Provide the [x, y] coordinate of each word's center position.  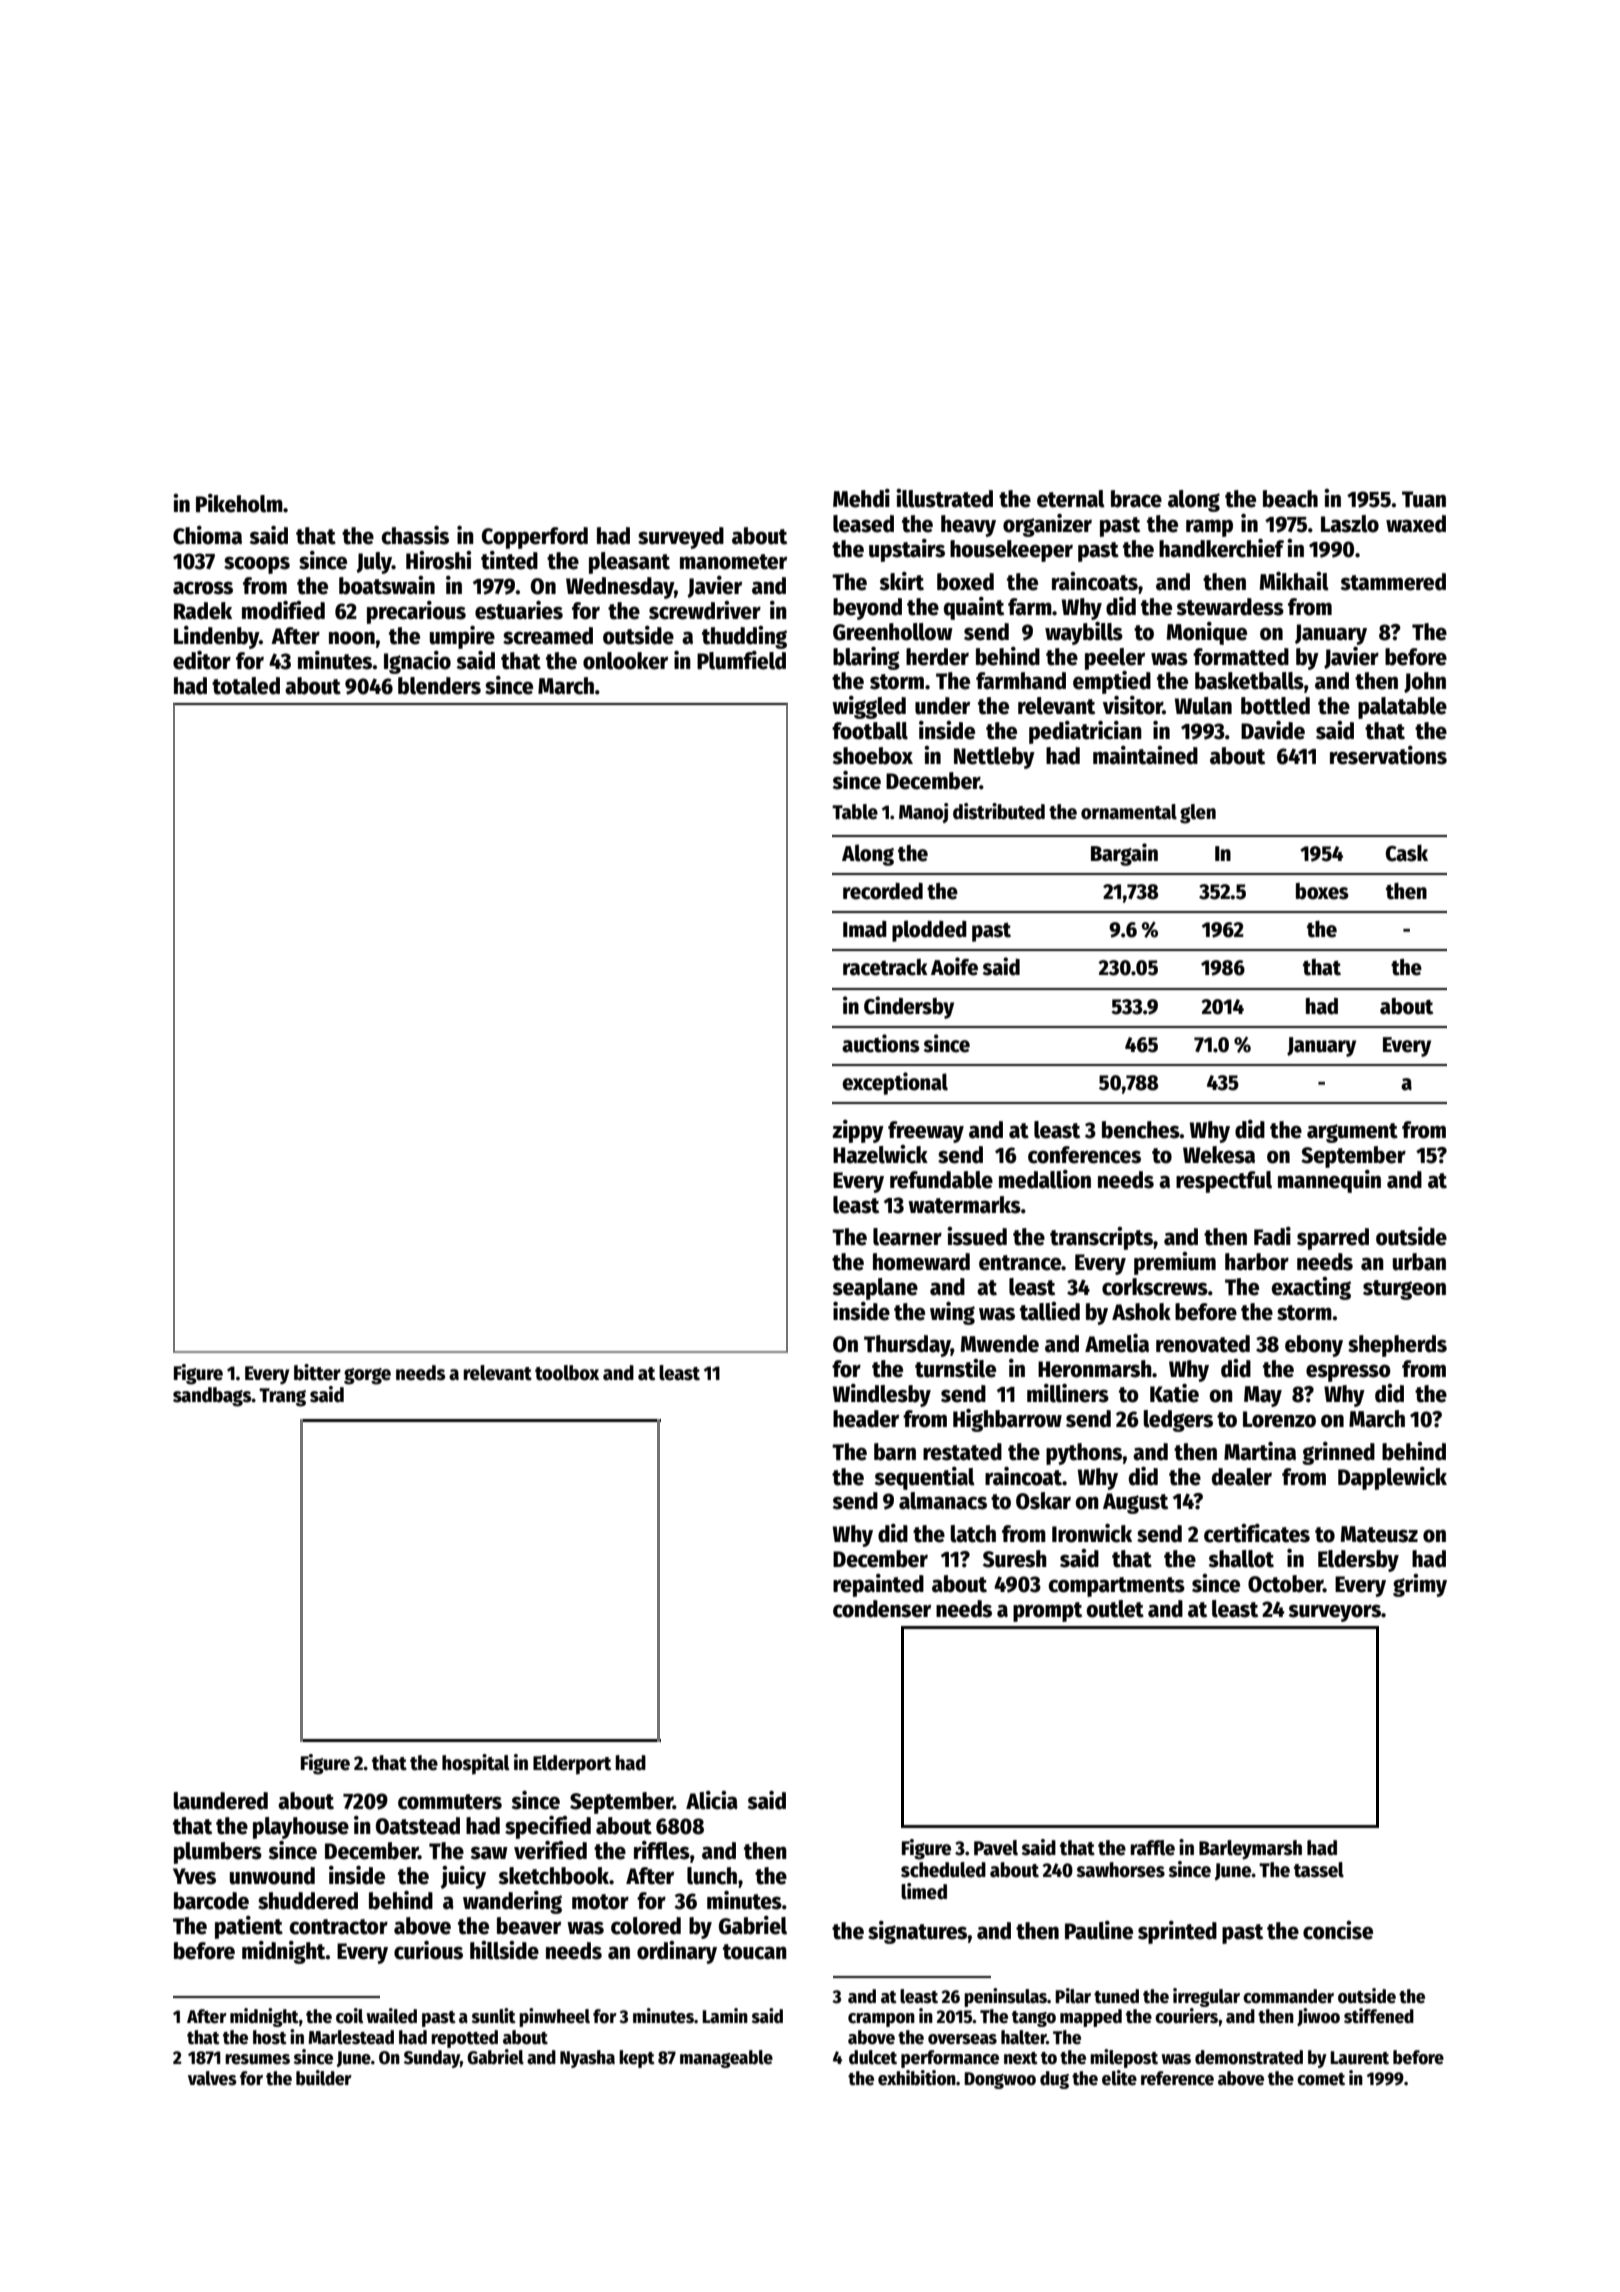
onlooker [625, 661]
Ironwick [1092, 1533]
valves [212, 2078]
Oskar [1043, 1501]
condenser [882, 1609]
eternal [1071, 499]
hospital [476, 1764]
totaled [246, 686]
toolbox [567, 1373]
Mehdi [861, 498]
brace [1136, 499]
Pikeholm [239, 503]
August [1135, 1503]
